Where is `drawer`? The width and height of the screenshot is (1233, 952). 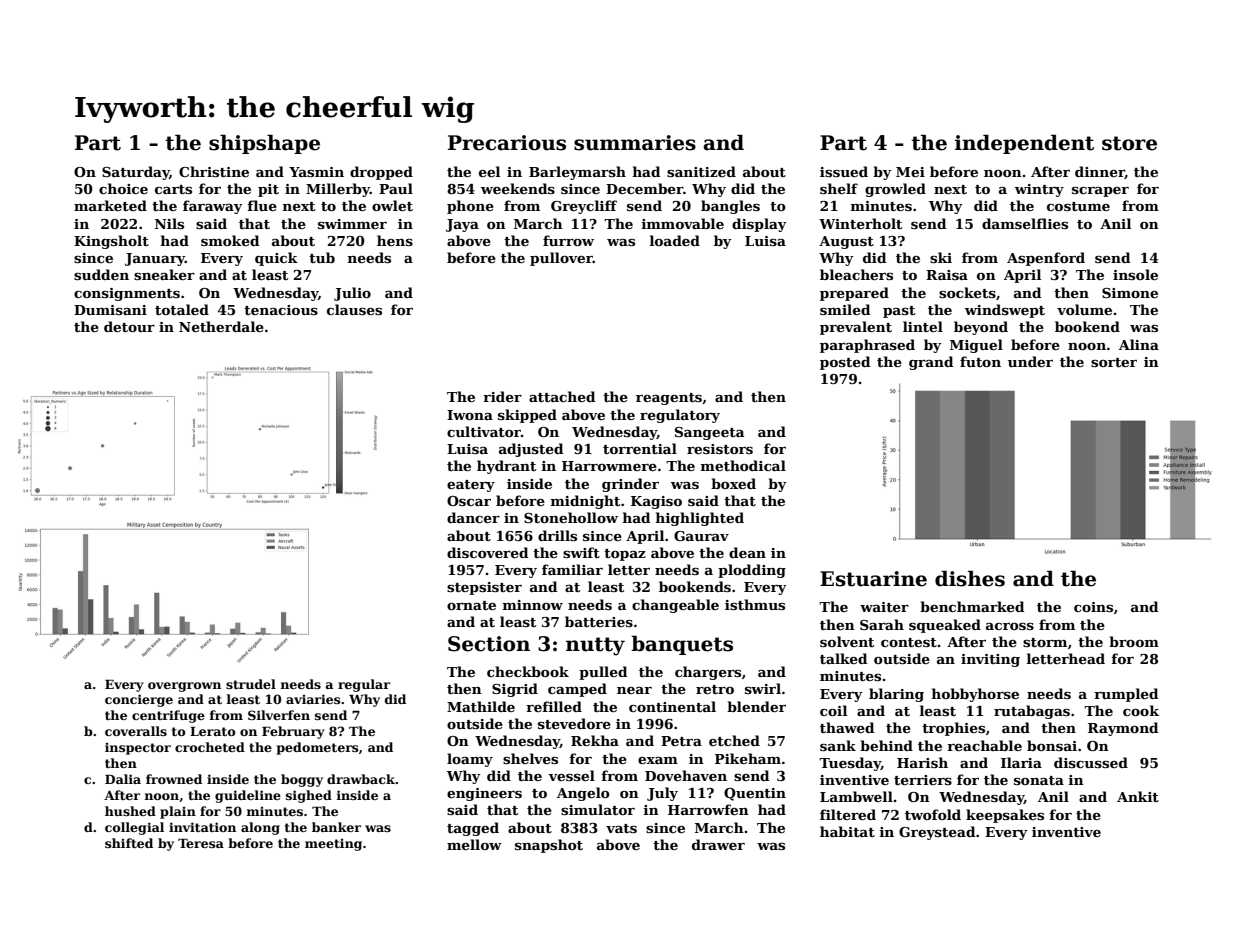 drawer is located at coordinates (718, 844).
